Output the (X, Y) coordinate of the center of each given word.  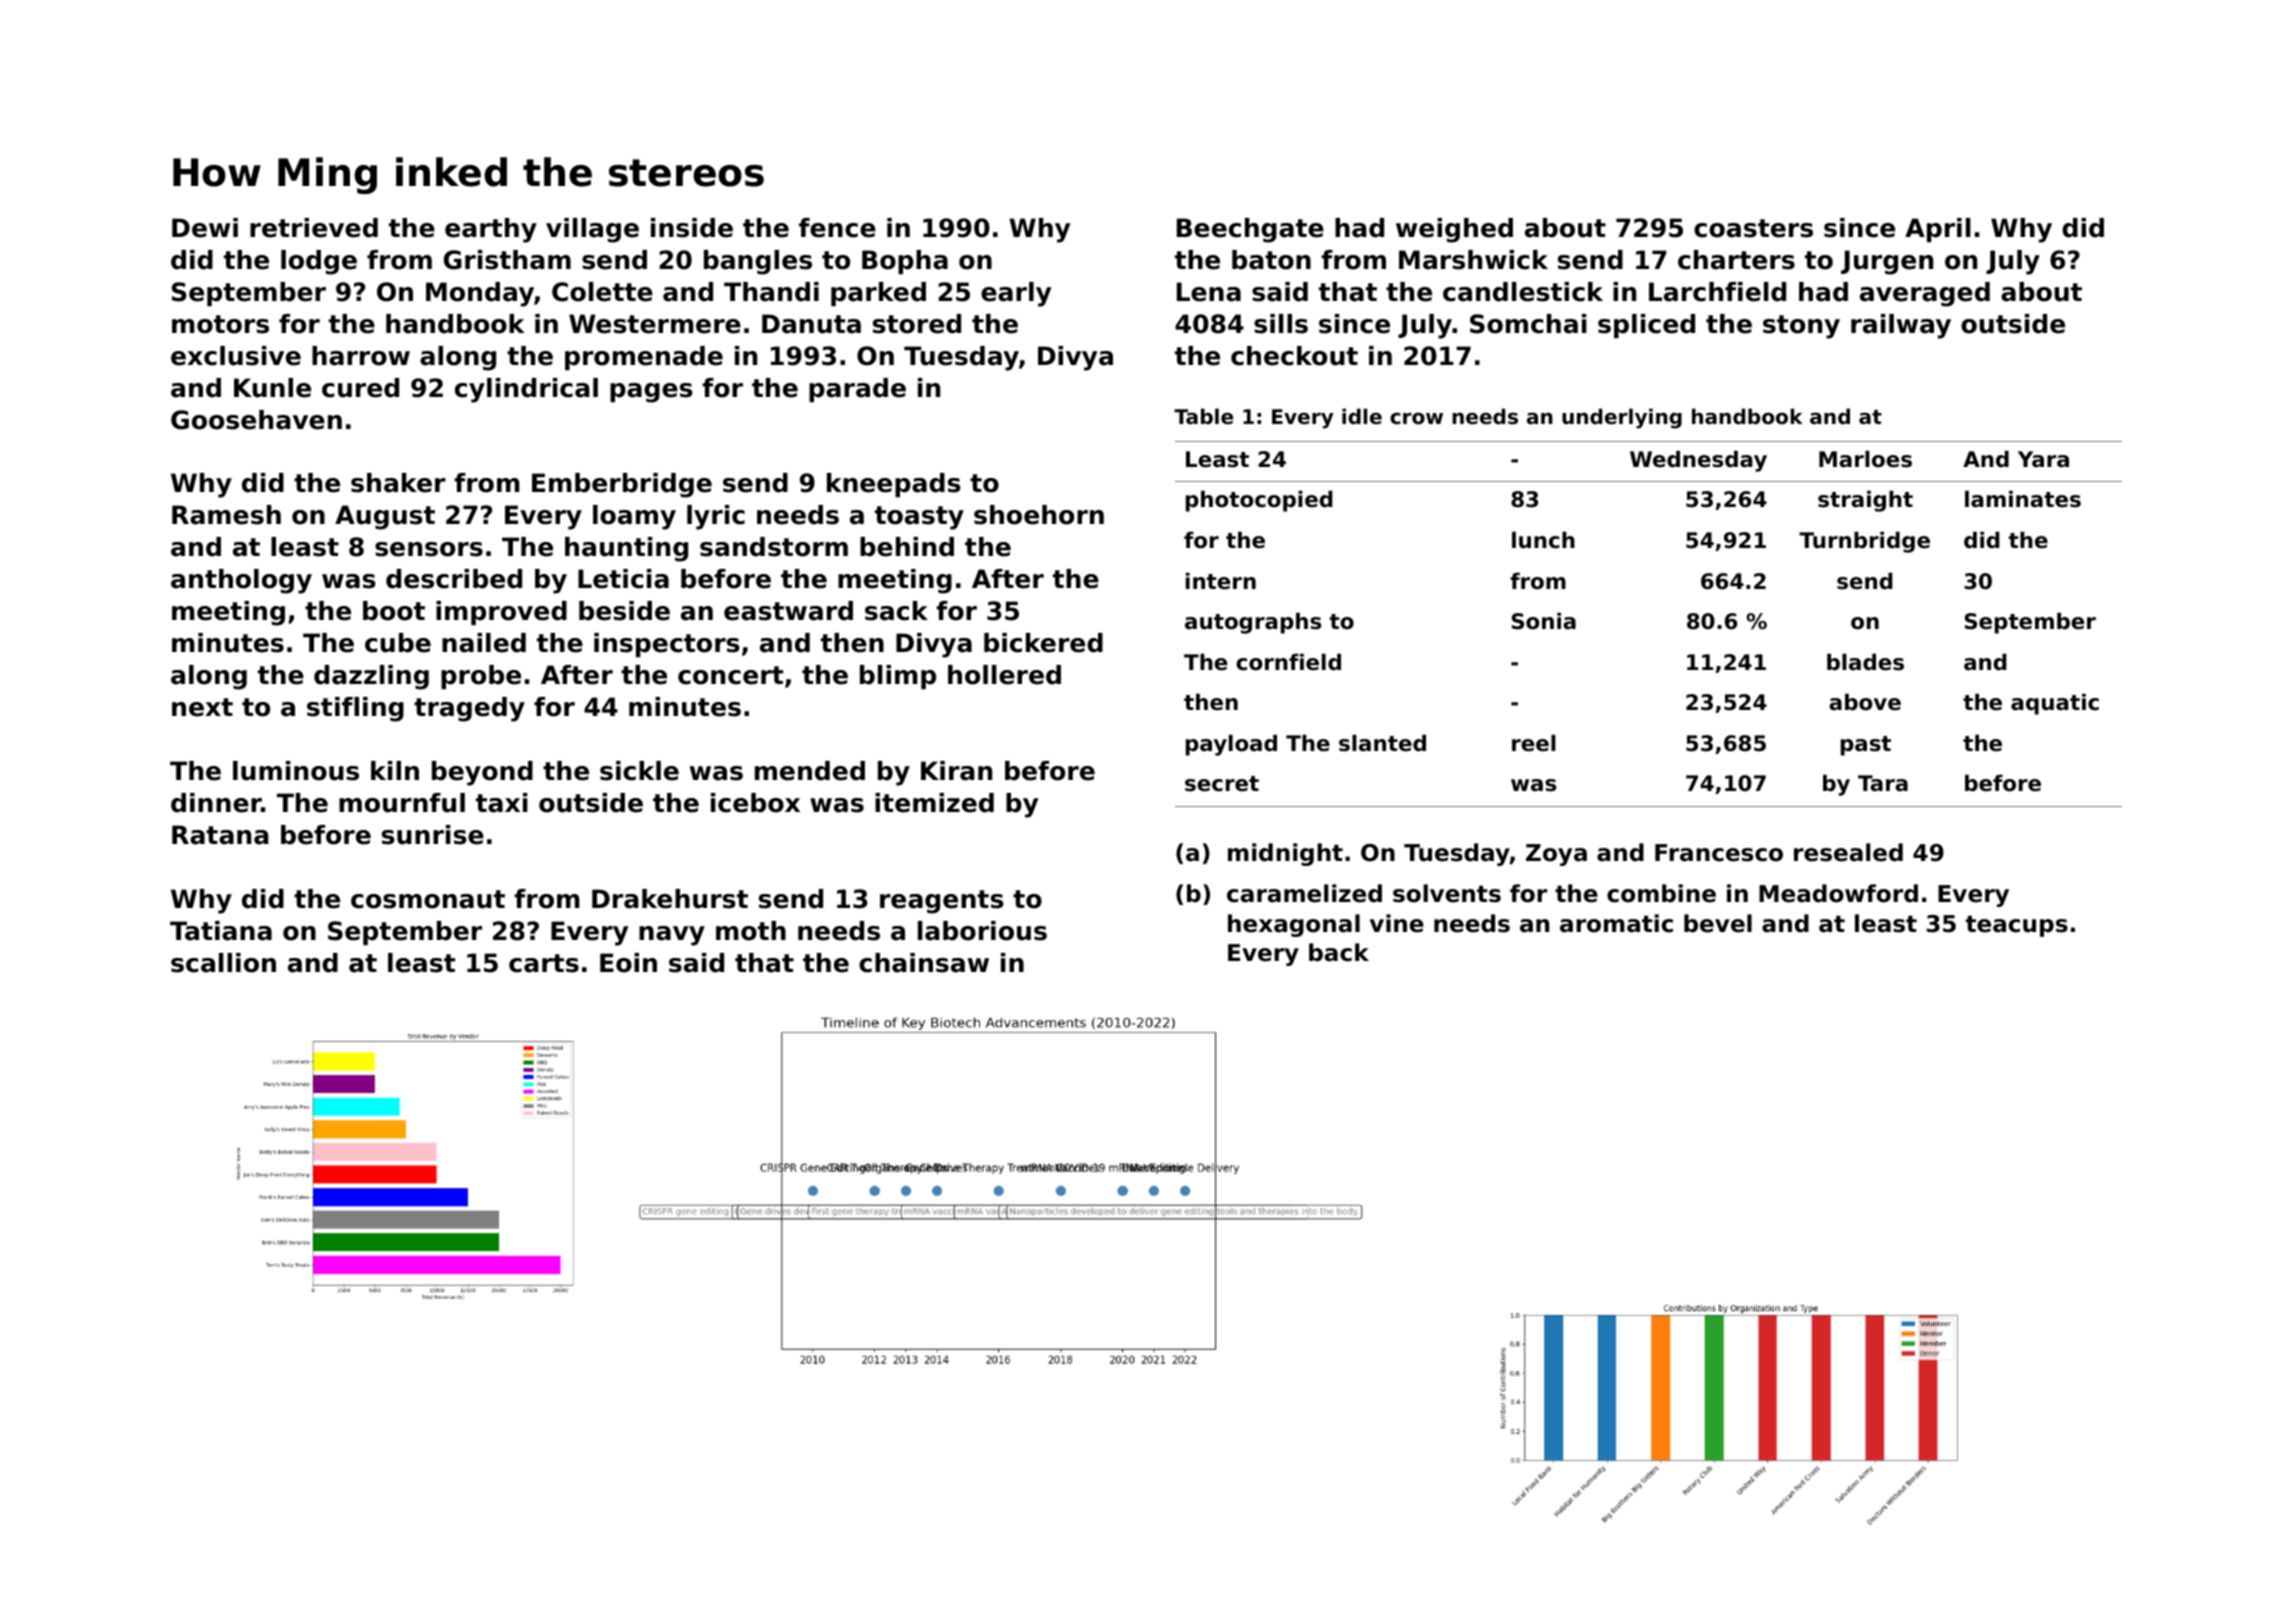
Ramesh (226, 515)
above (1865, 702)
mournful (402, 803)
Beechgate (1250, 230)
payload (1231, 745)
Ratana (220, 835)
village (592, 230)
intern (1221, 581)
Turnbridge (1864, 542)
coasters (1753, 228)
